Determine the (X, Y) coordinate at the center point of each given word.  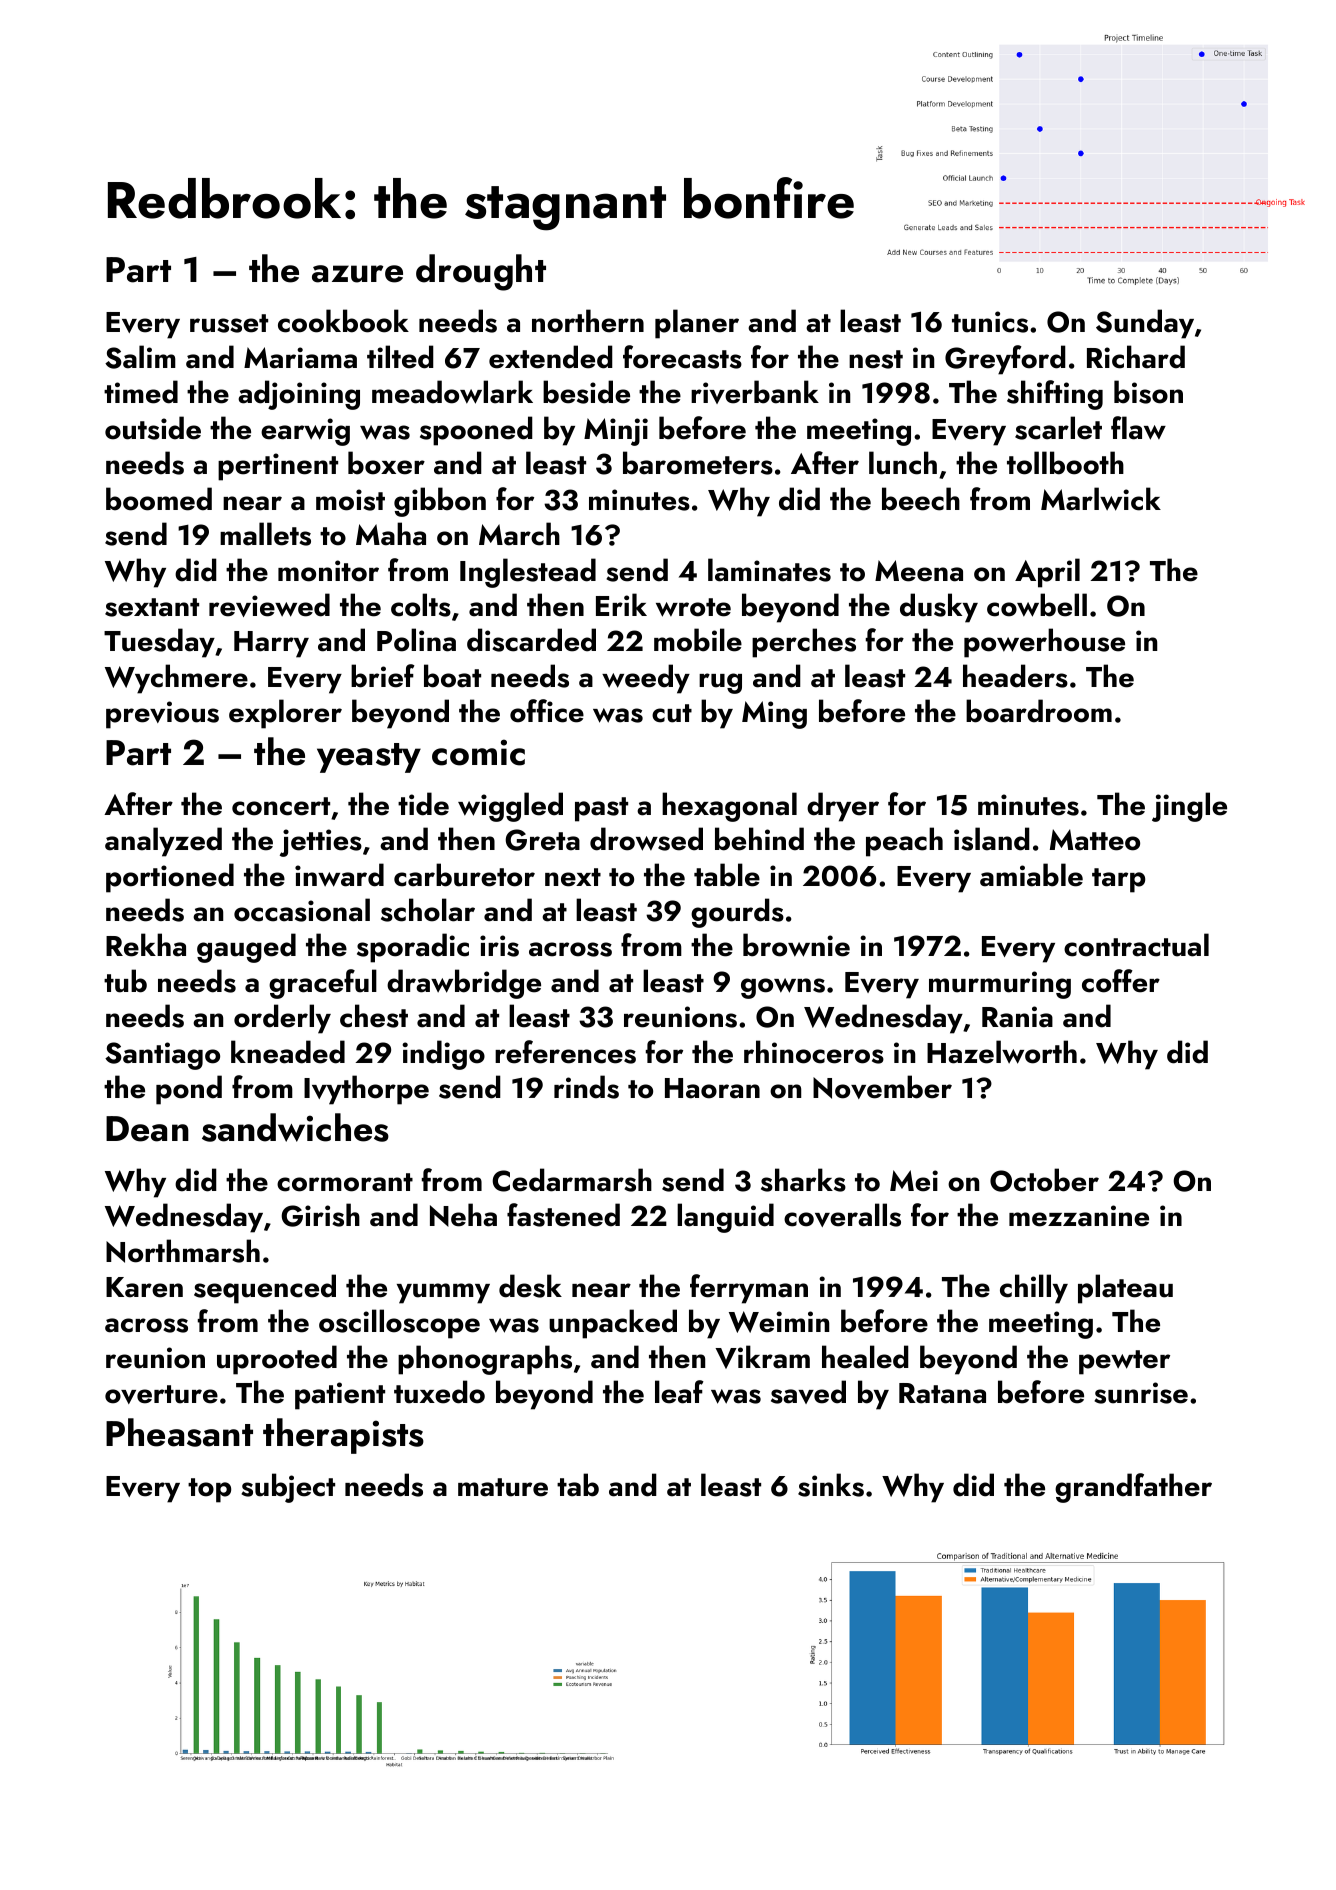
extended (551, 357)
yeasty (369, 758)
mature (503, 1487)
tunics (990, 322)
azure (357, 274)
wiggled (510, 807)
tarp (1118, 880)
